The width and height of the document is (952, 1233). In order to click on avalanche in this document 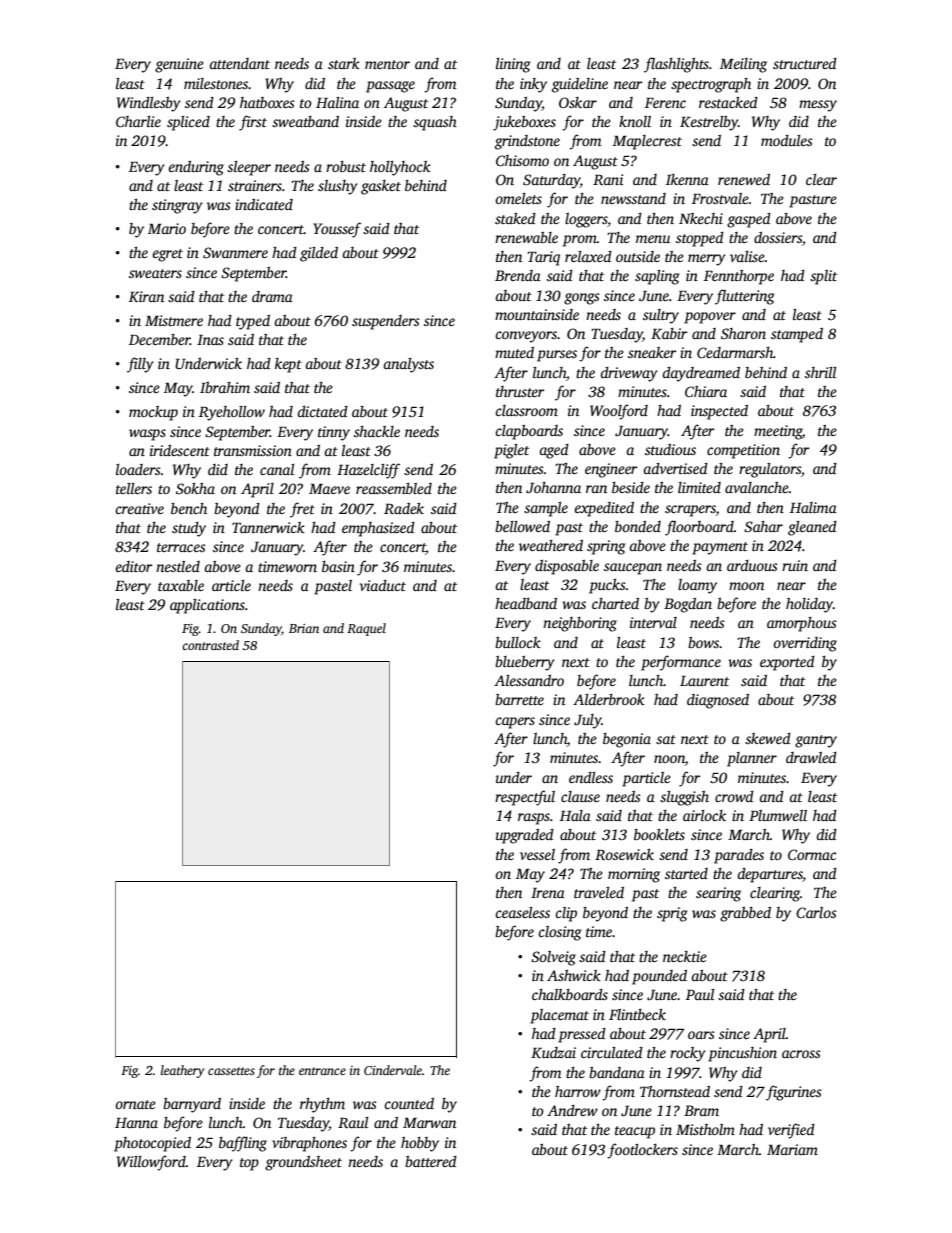, I will do `click(757, 487)`.
